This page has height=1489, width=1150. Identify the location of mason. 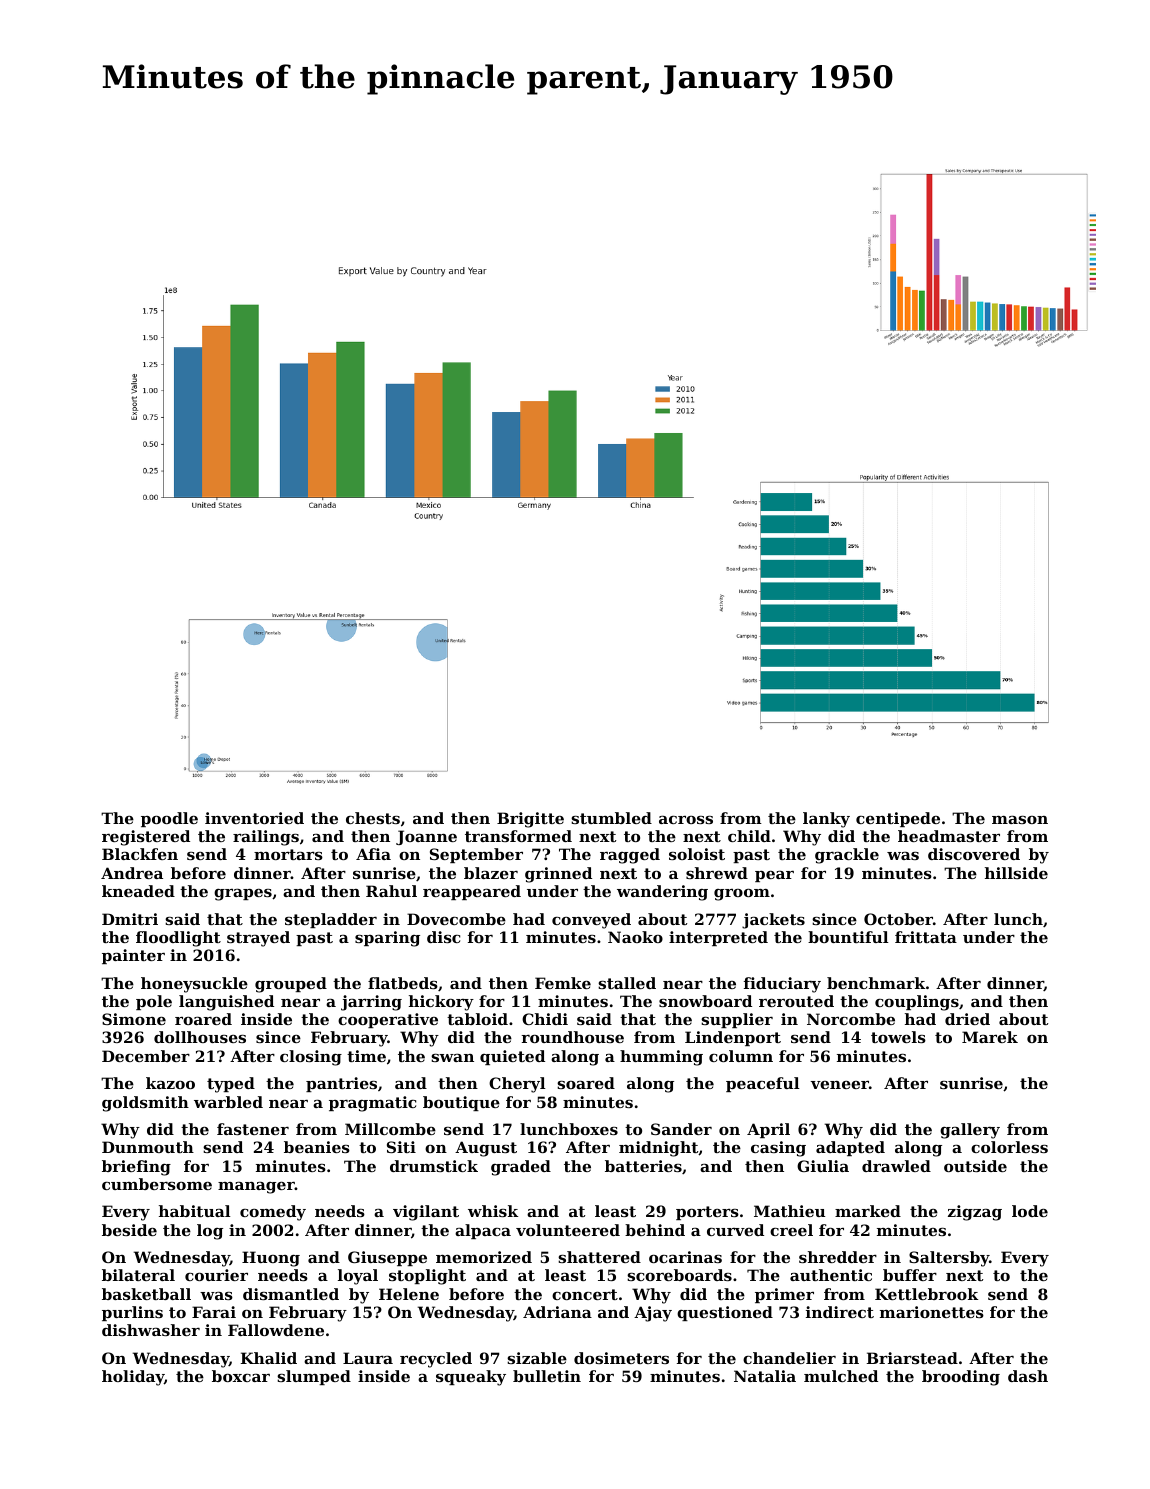
(1020, 820).
